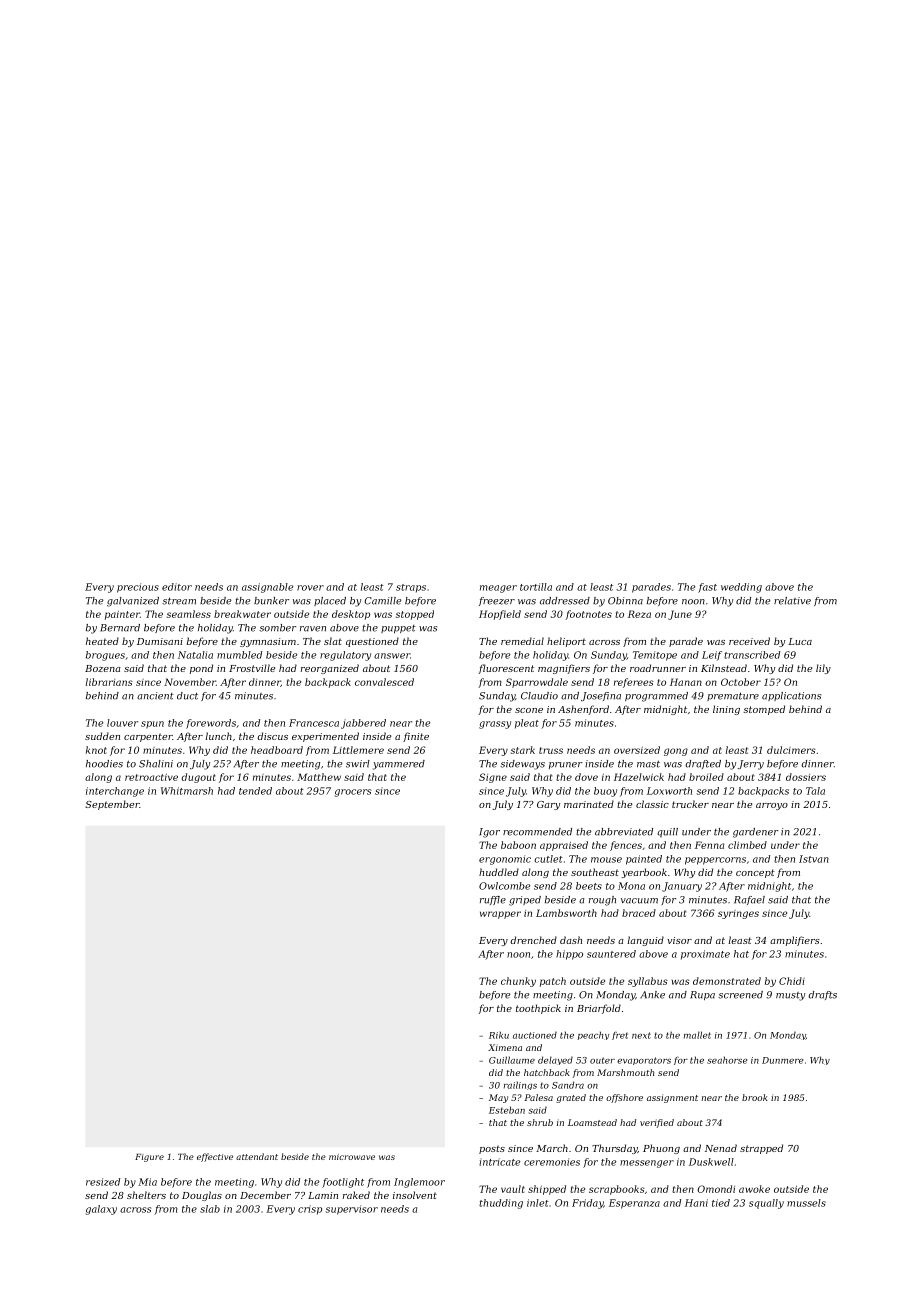 The width and height of the document is (924, 1308). What do you see at coordinates (267, 588) in the document?
I see `assignable` at bounding box center [267, 588].
